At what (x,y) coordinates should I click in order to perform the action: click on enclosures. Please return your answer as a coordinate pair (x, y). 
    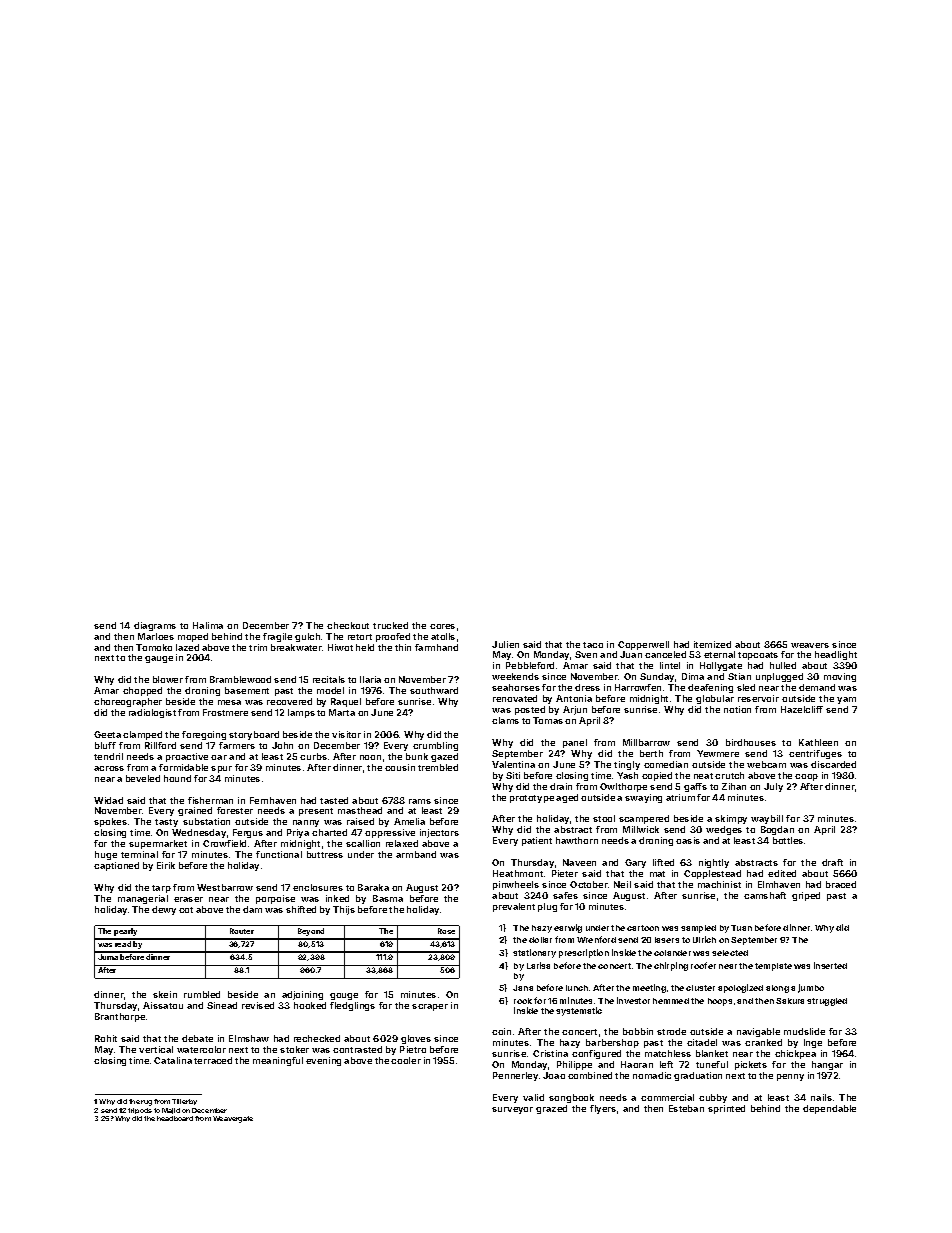
    Looking at the image, I should click on (318, 887).
